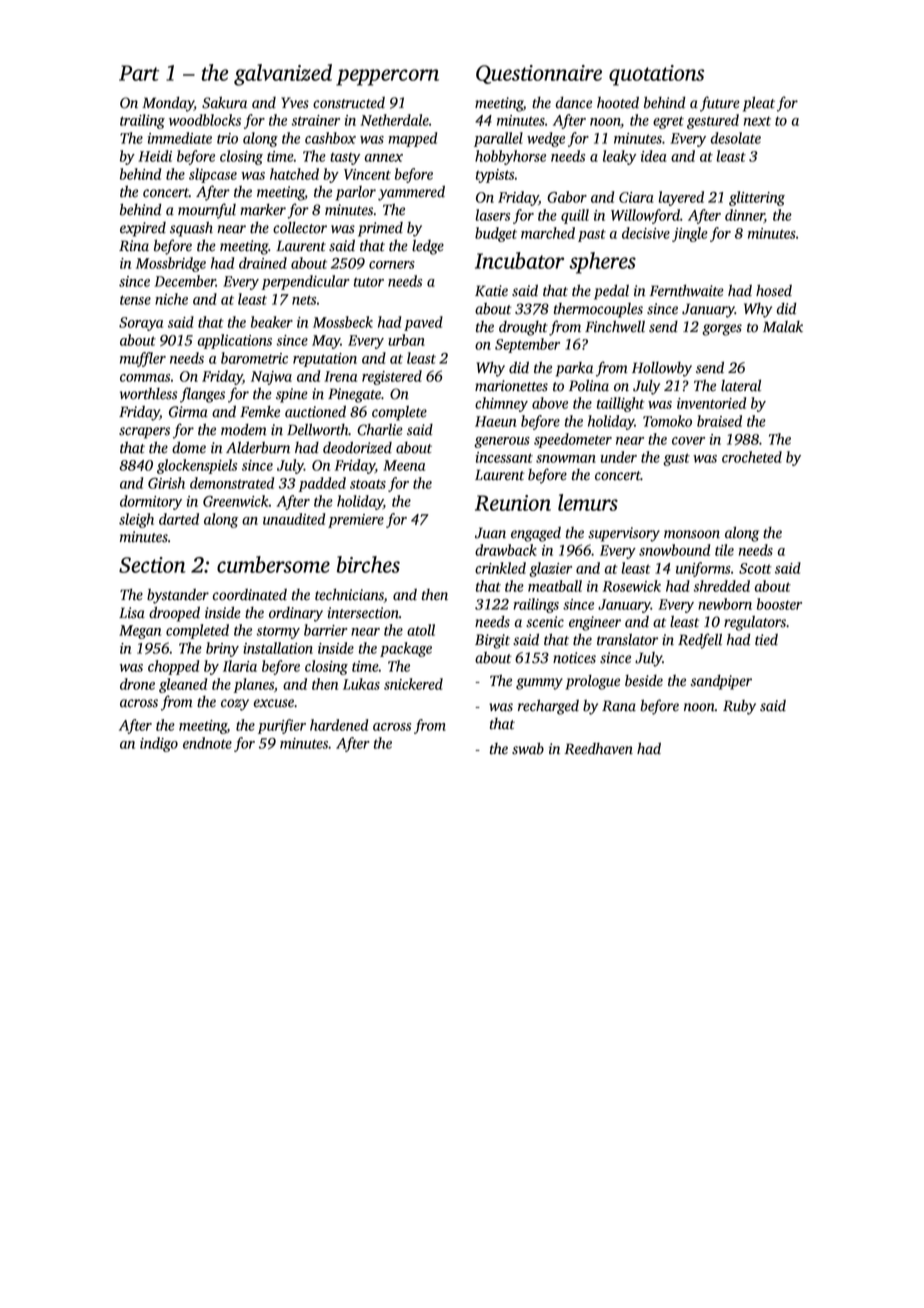 The image size is (924, 1308). What do you see at coordinates (273, 564) in the screenshot?
I see `cumbersome` at bounding box center [273, 564].
